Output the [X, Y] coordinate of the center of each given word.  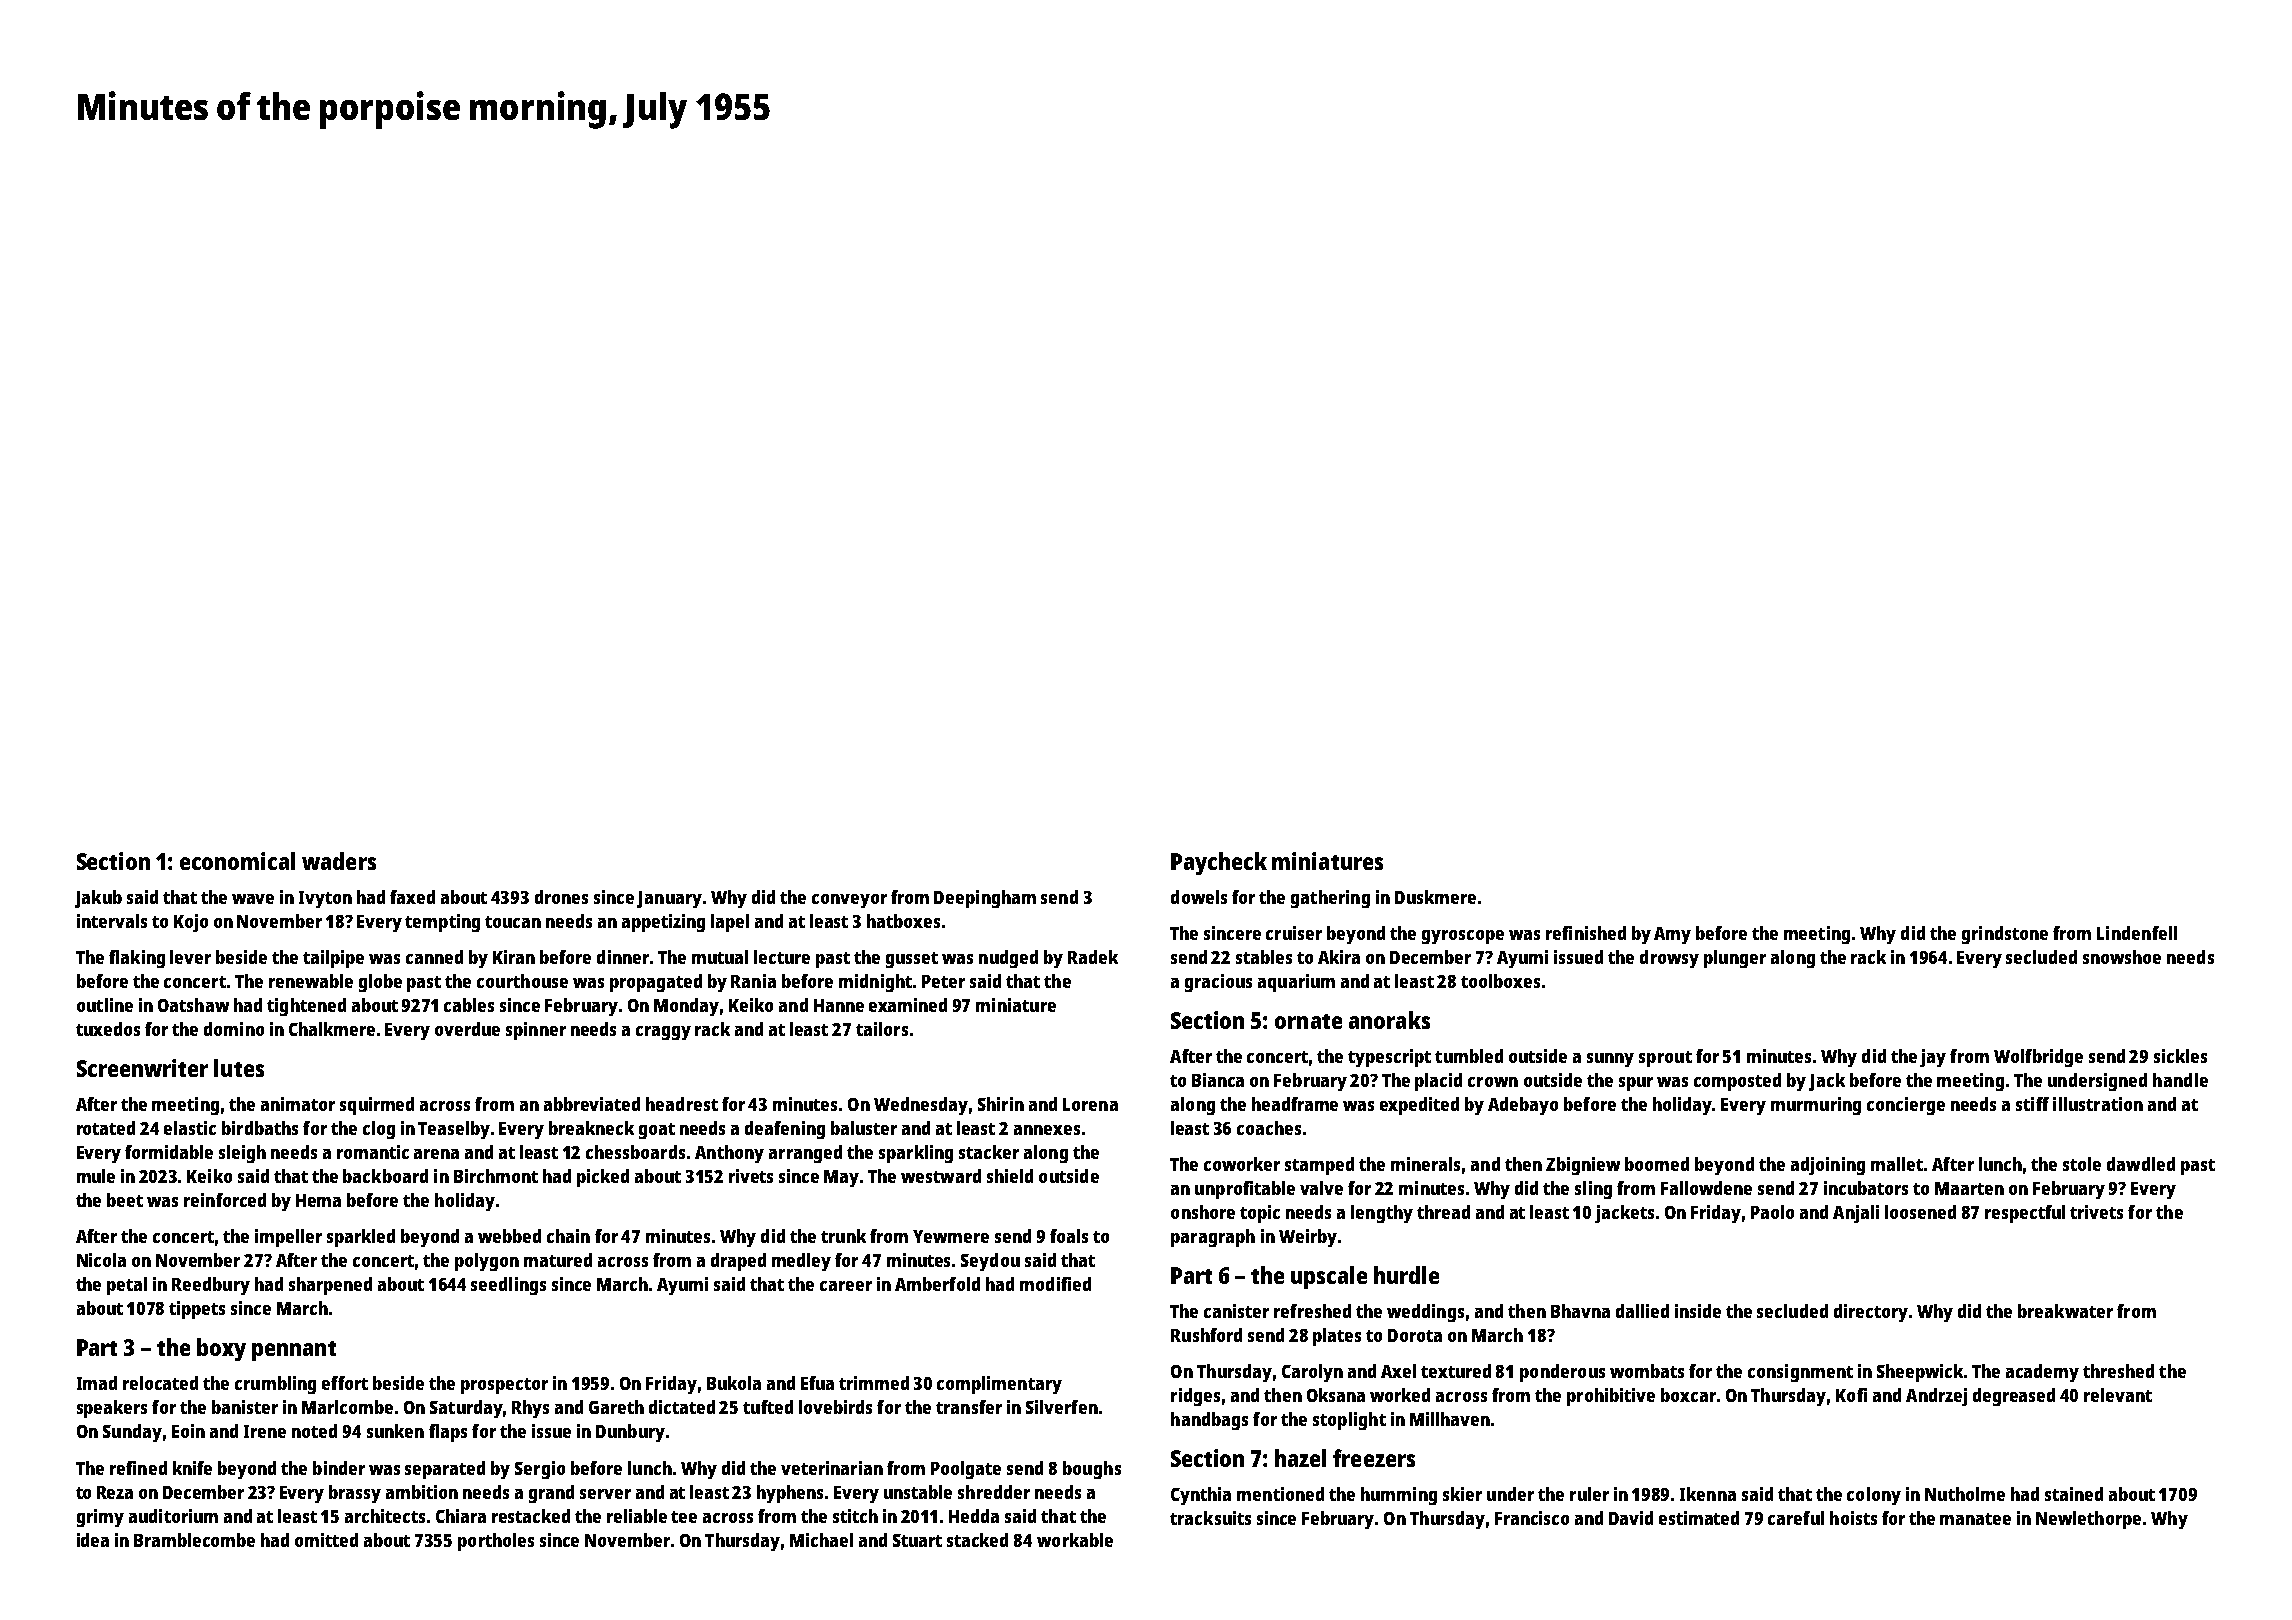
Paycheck [1219, 863]
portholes [496, 1542]
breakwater [2065, 1311]
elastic [190, 1128]
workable [1075, 1540]
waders [339, 861]
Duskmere [1435, 897]
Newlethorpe [2088, 1520]
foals [1069, 1236]
